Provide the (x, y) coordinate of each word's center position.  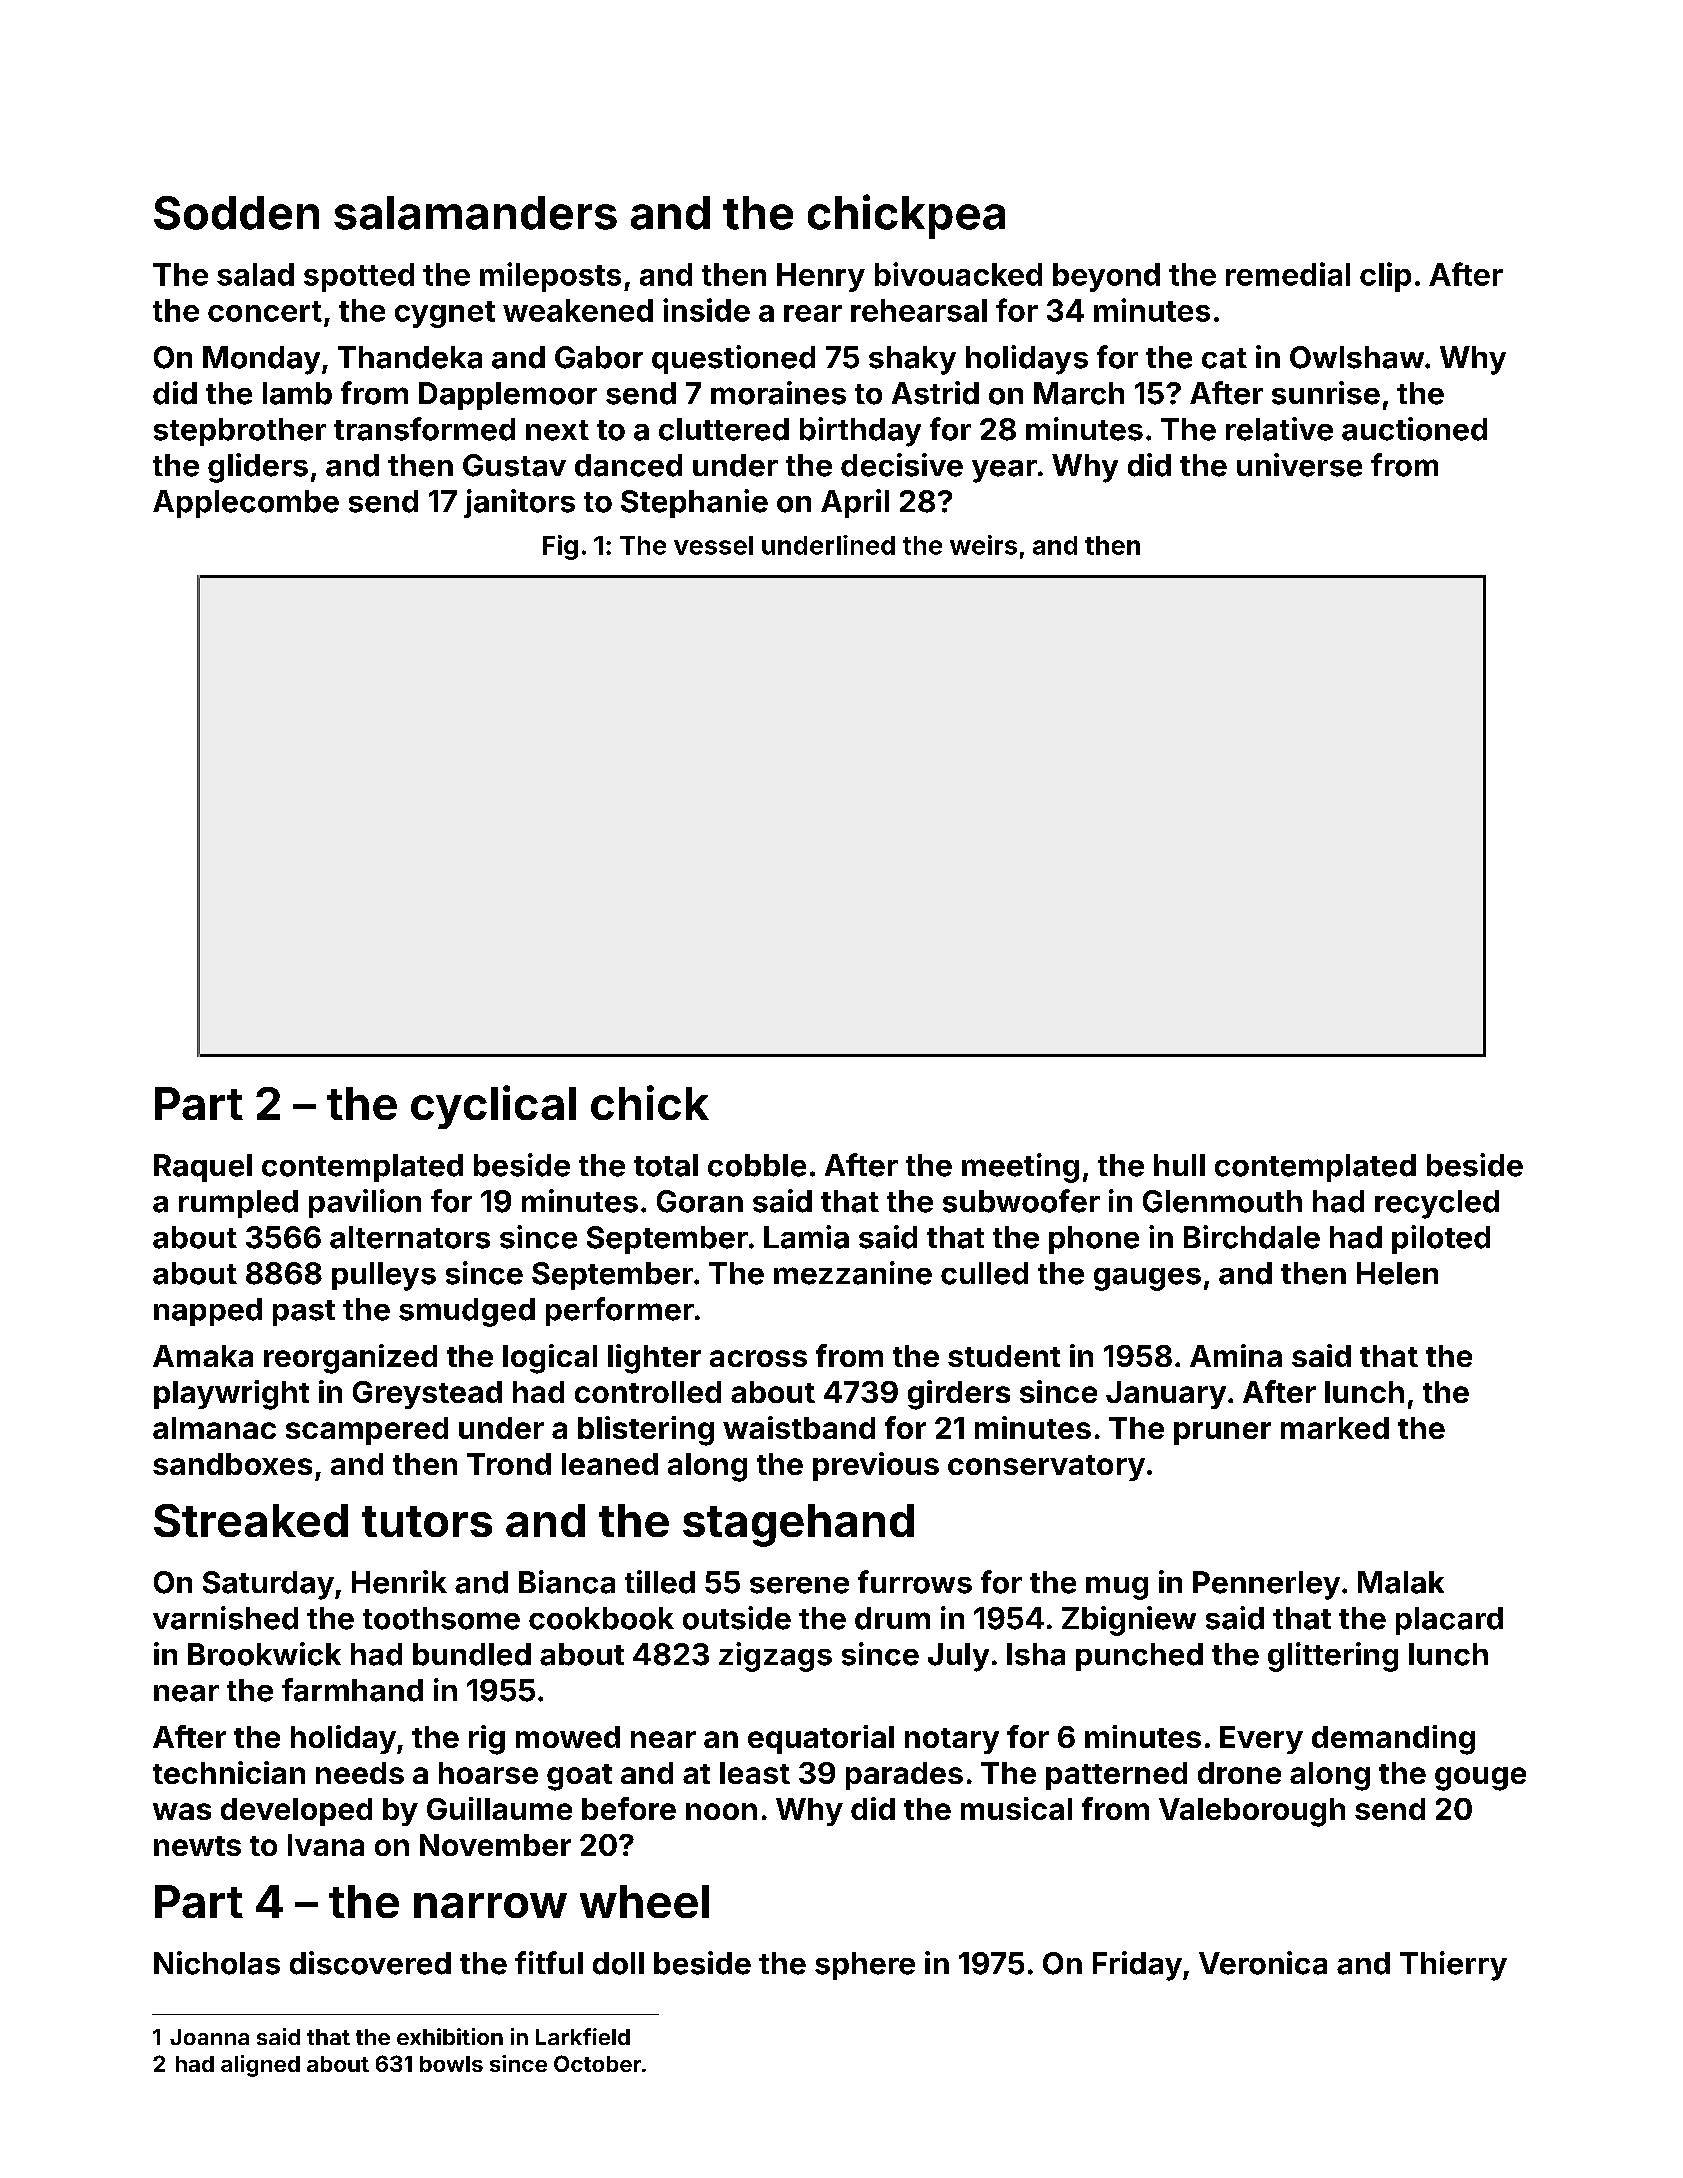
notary (952, 1741)
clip (1385, 277)
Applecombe (246, 504)
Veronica (1263, 1963)
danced (628, 465)
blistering (646, 1431)
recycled (1437, 1204)
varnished (225, 1618)
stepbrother (240, 432)
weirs (983, 545)
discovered (370, 1963)
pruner (1222, 1433)
